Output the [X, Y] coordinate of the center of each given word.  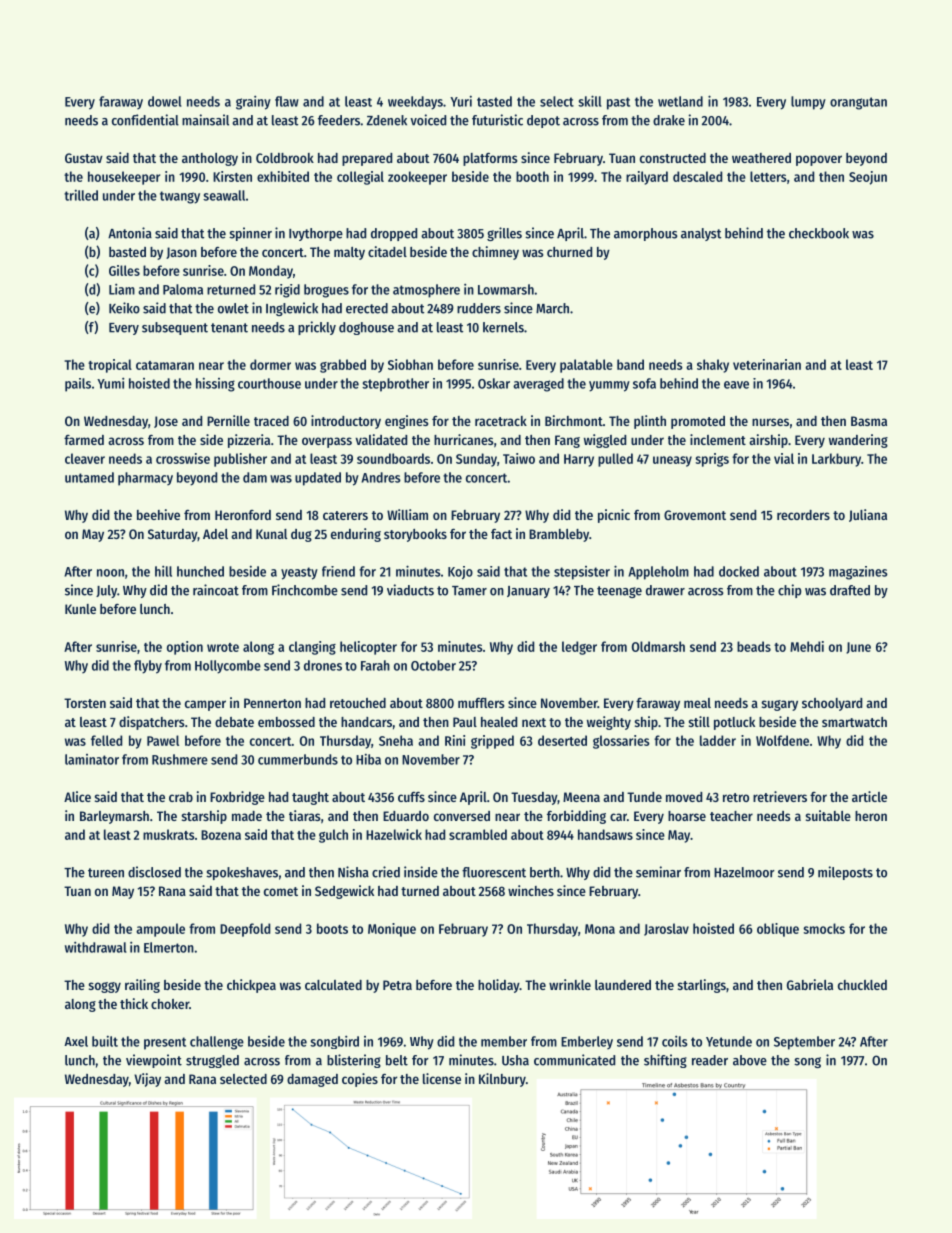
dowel [165, 101]
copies [360, 1080]
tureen [106, 873]
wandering [858, 441]
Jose [166, 422]
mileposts [845, 873]
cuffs [411, 797]
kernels [503, 327]
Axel [76, 1041]
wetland [680, 101]
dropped [394, 234]
